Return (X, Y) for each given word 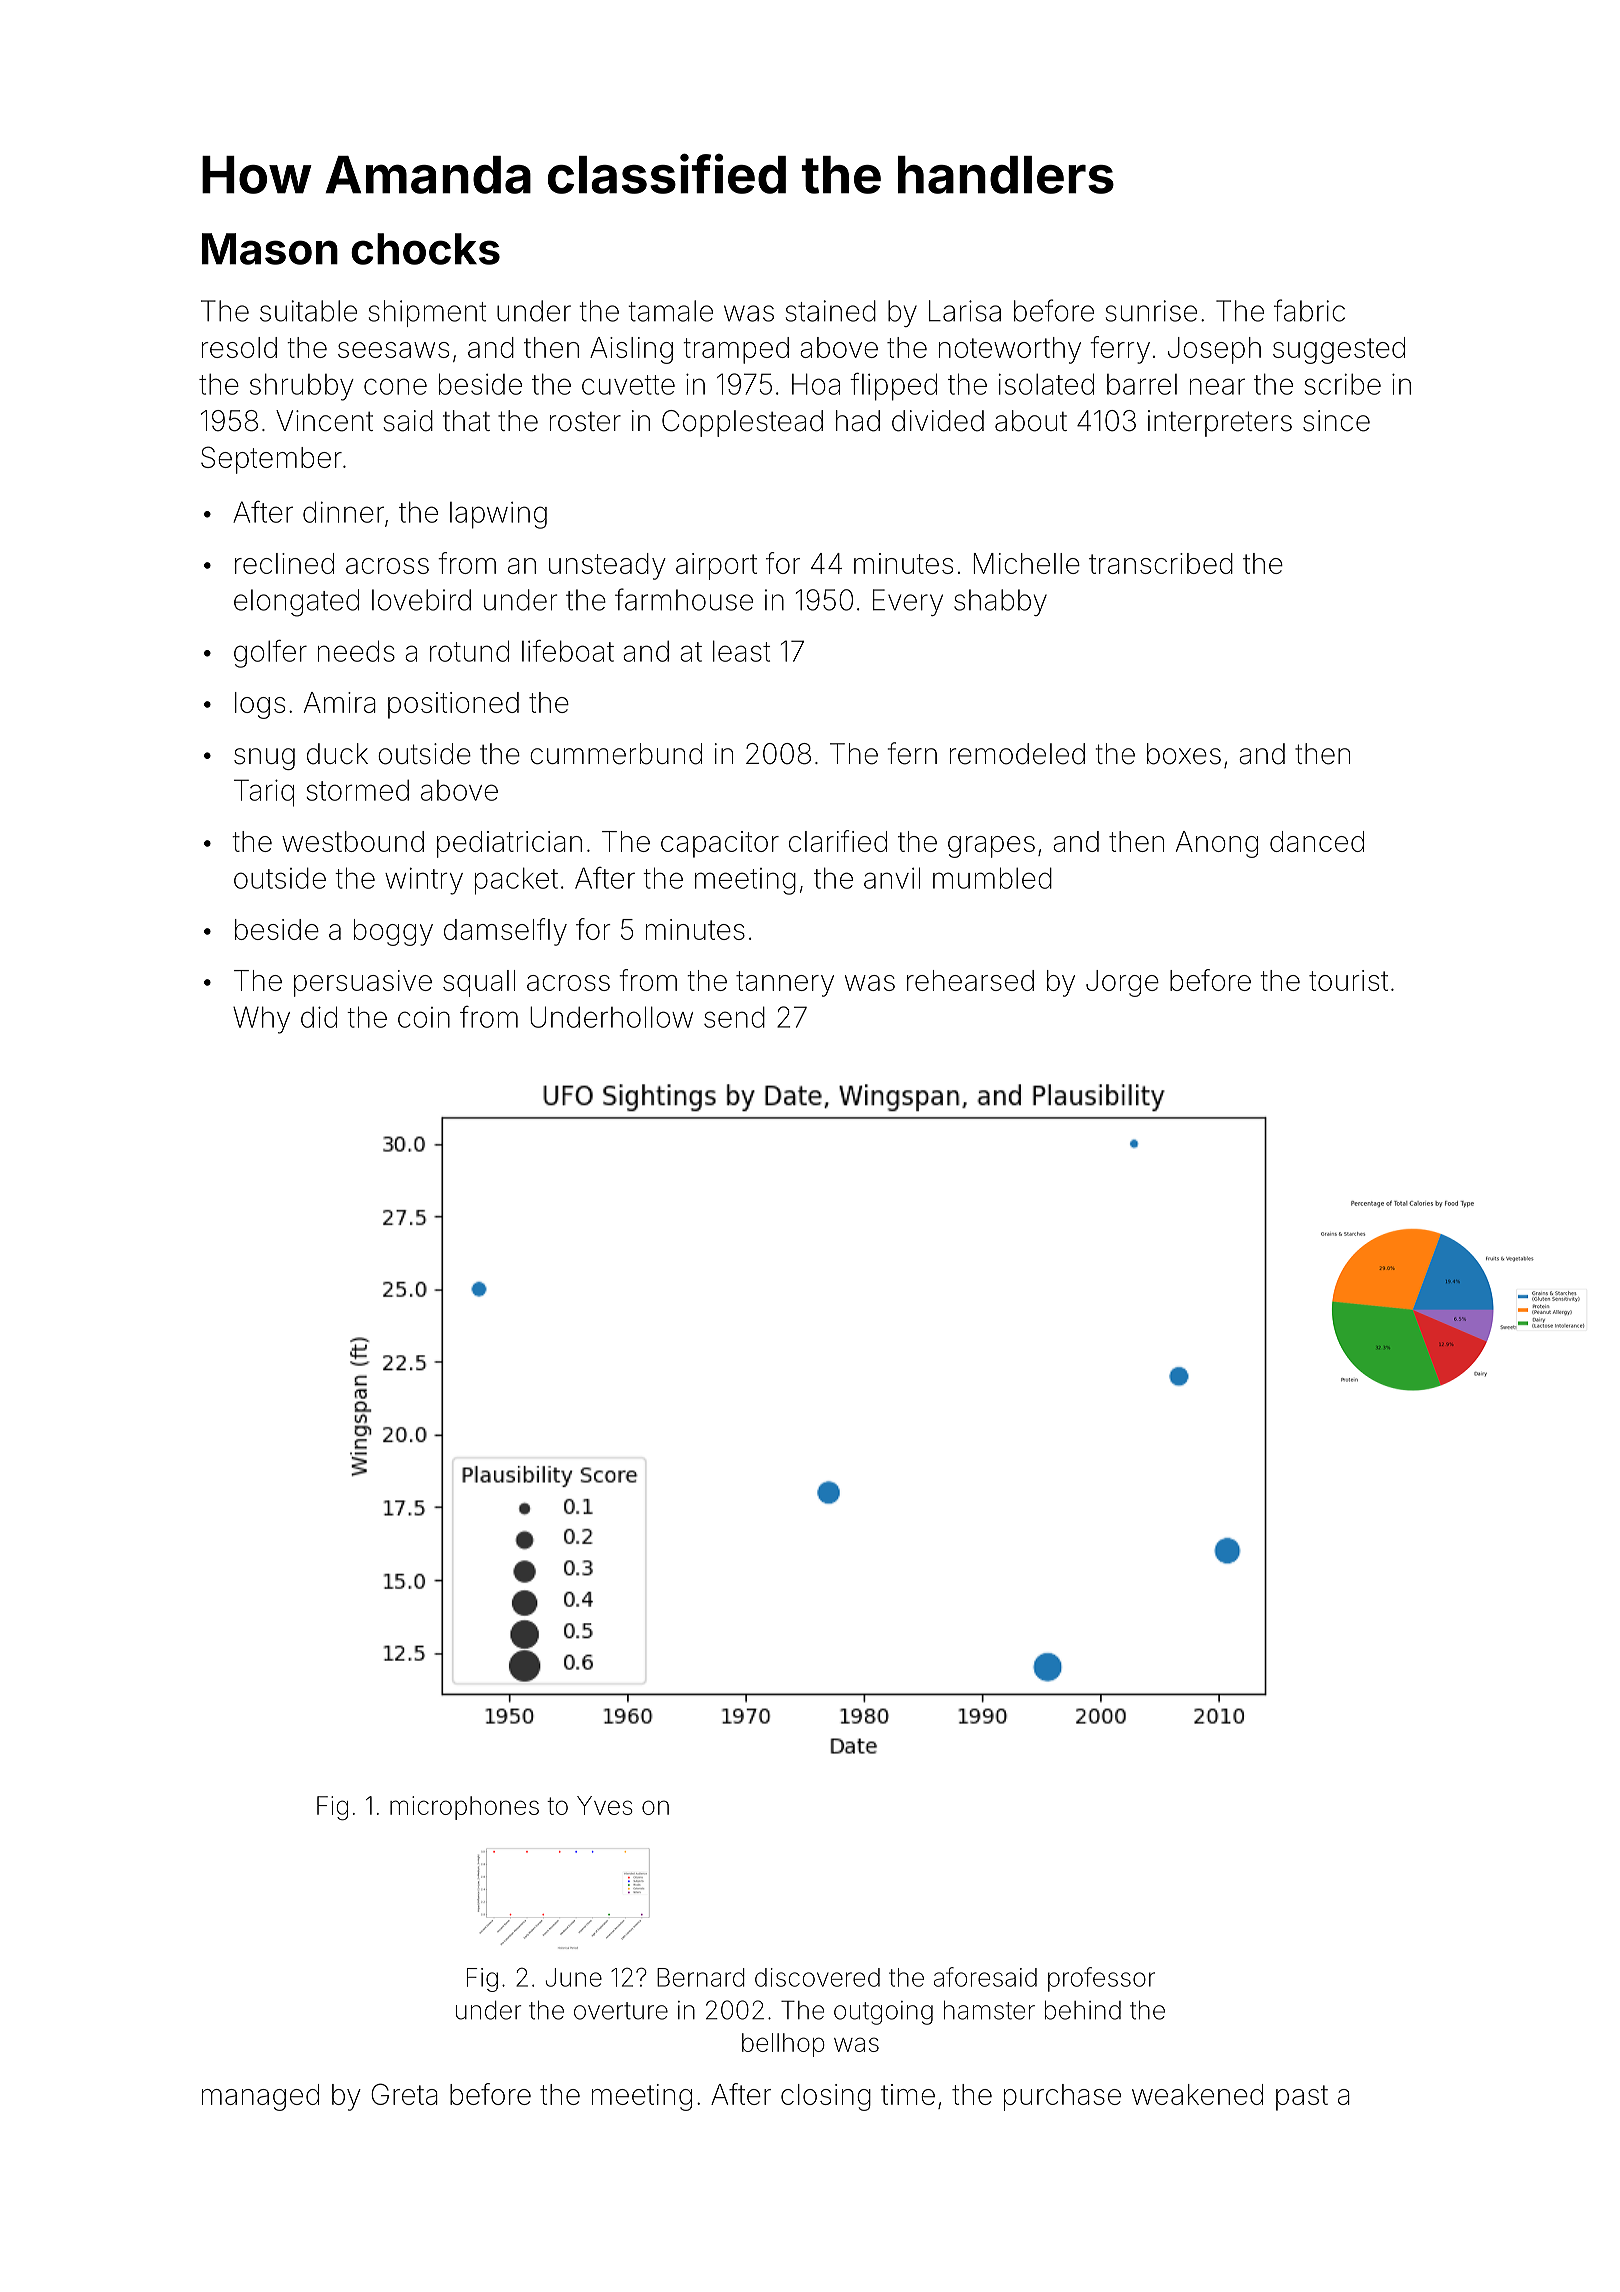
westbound (353, 841)
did (319, 1017)
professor (1101, 1979)
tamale (670, 311)
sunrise (1151, 311)
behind (1083, 2010)
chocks (425, 249)
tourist (1348, 980)
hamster (989, 2010)
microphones (464, 1808)
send (734, 1017)
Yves (605, 1805)
